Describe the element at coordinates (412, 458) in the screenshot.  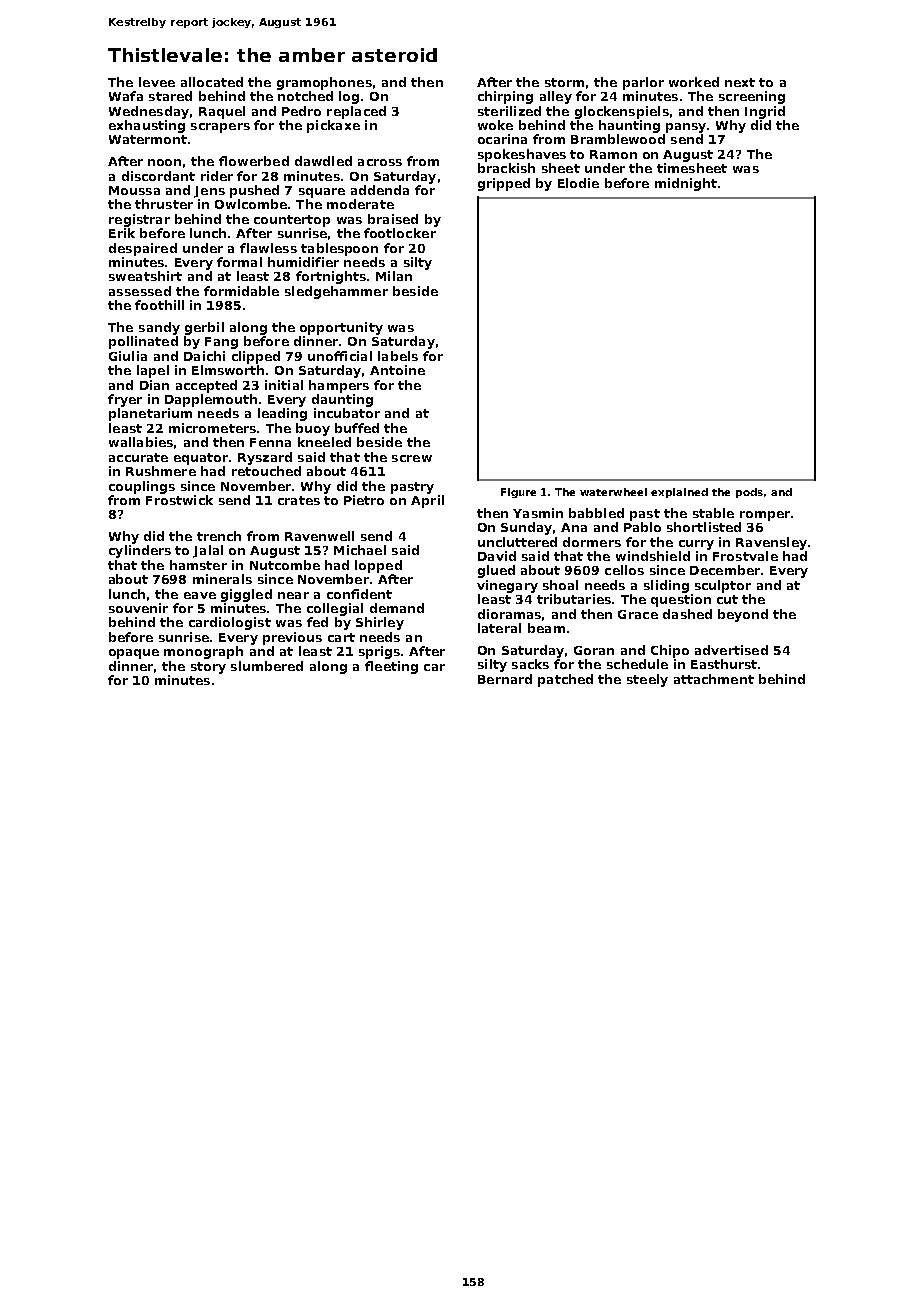
I see `screw` at that location.
